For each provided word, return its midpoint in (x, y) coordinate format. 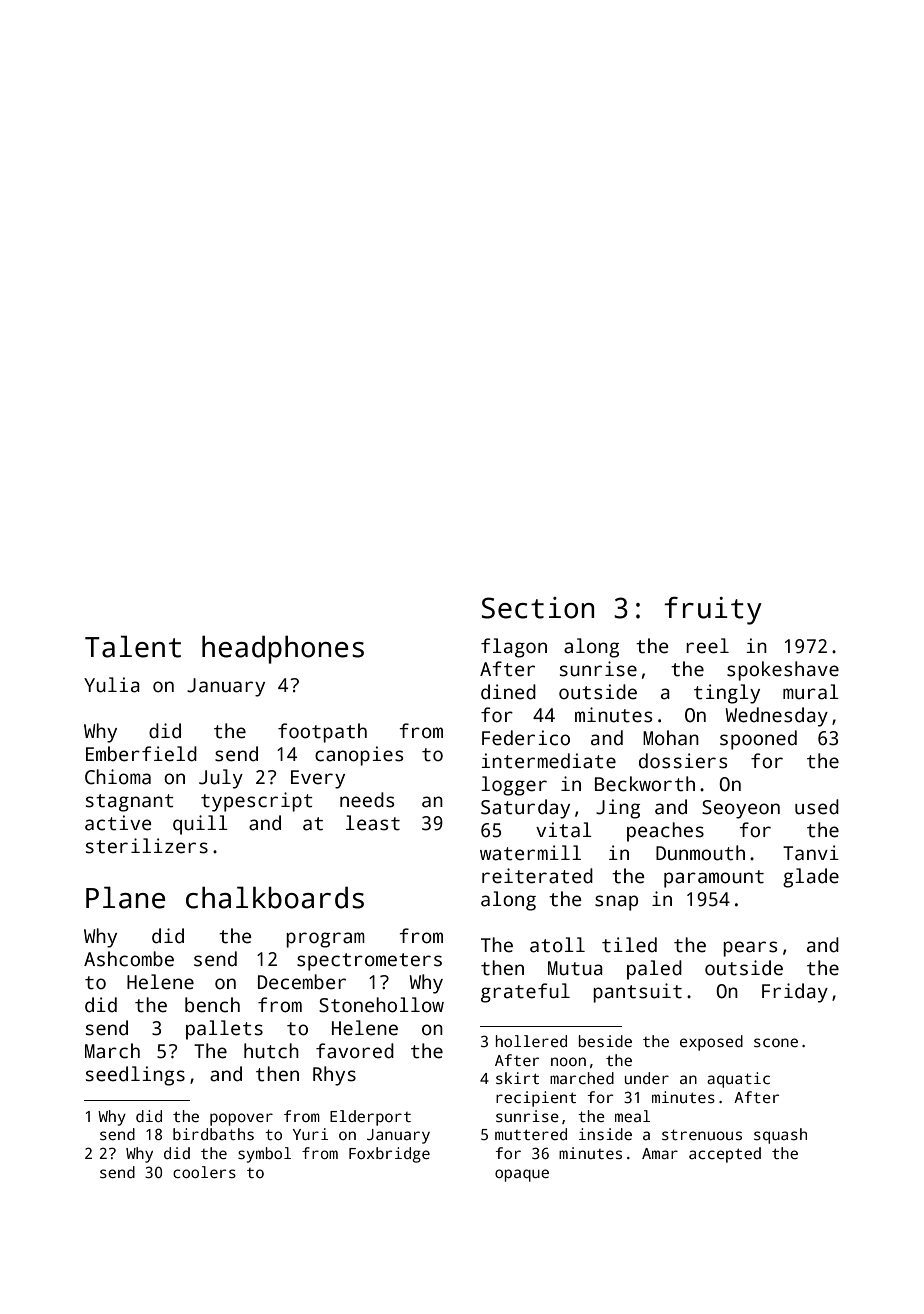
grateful (525, 993)
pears (750, 949)
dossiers (683, 761)
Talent (133, 646)
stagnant (130, 803)
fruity (713, 611)
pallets (224, 1030)
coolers (204, 1172)
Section (538, 608)
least (373, 823)
